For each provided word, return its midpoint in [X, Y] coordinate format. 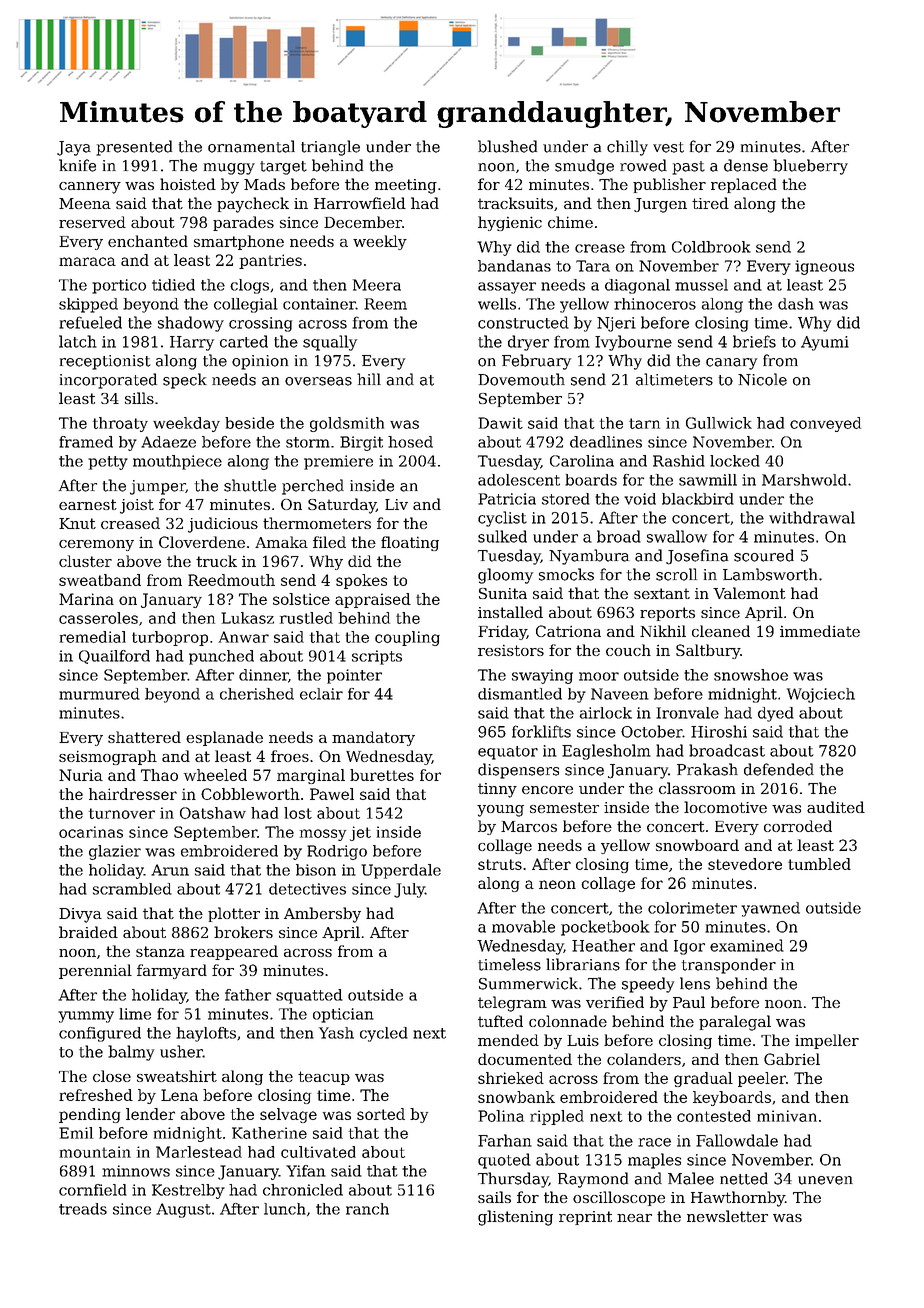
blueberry [810, 167]
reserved [92, 222]
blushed [507, 146]
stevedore [745, 864]
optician [343, 1015]
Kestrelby [188, 1191]
